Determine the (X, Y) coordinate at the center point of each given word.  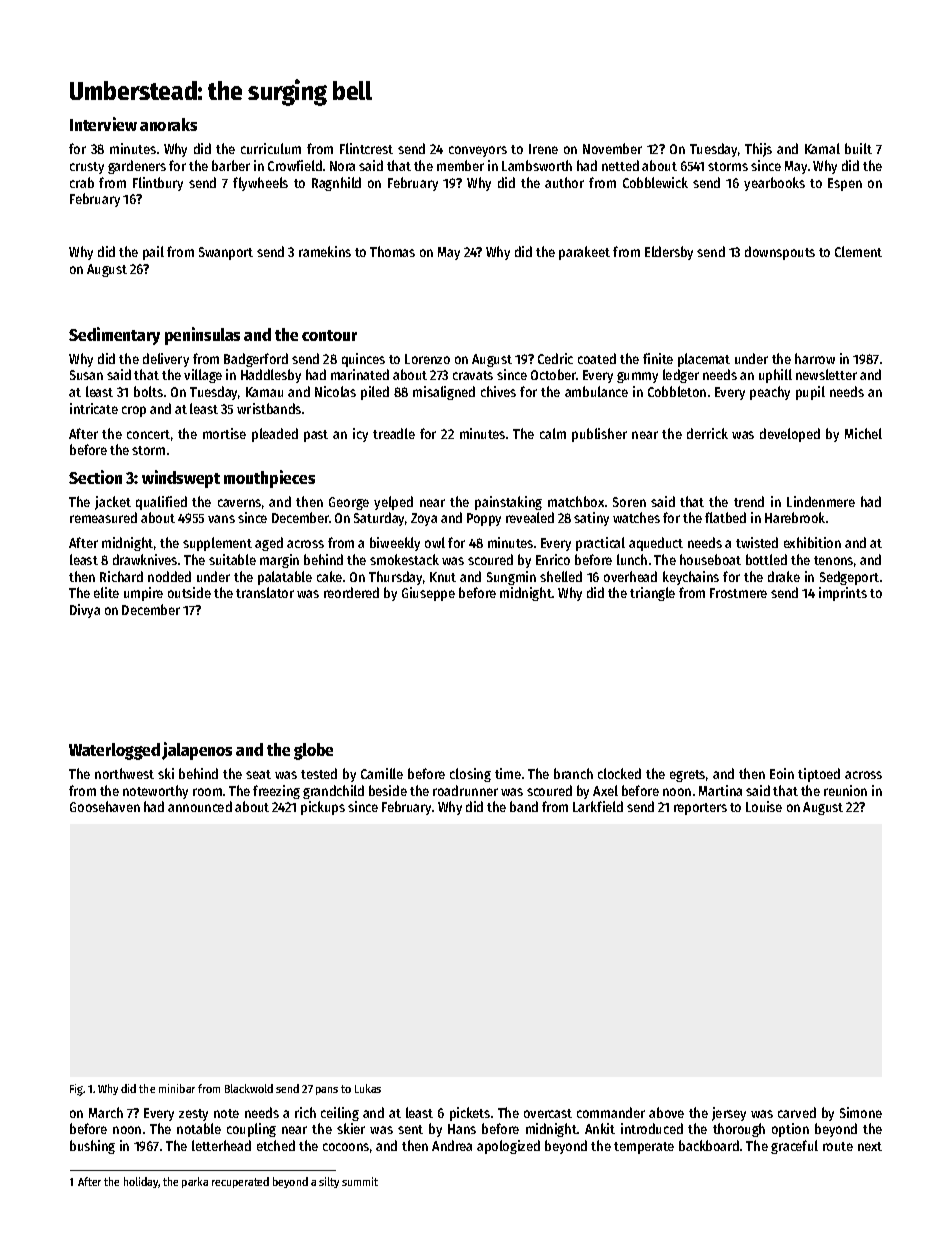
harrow (815, 358)
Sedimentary (114, 336)
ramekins (325, 251)
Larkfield (598, 806)
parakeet (584, 253)
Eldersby (669, 253)
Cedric (555, 358)
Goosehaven (105, 806)
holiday (141, 1182)
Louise (764, 806)
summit (360, 1181)
